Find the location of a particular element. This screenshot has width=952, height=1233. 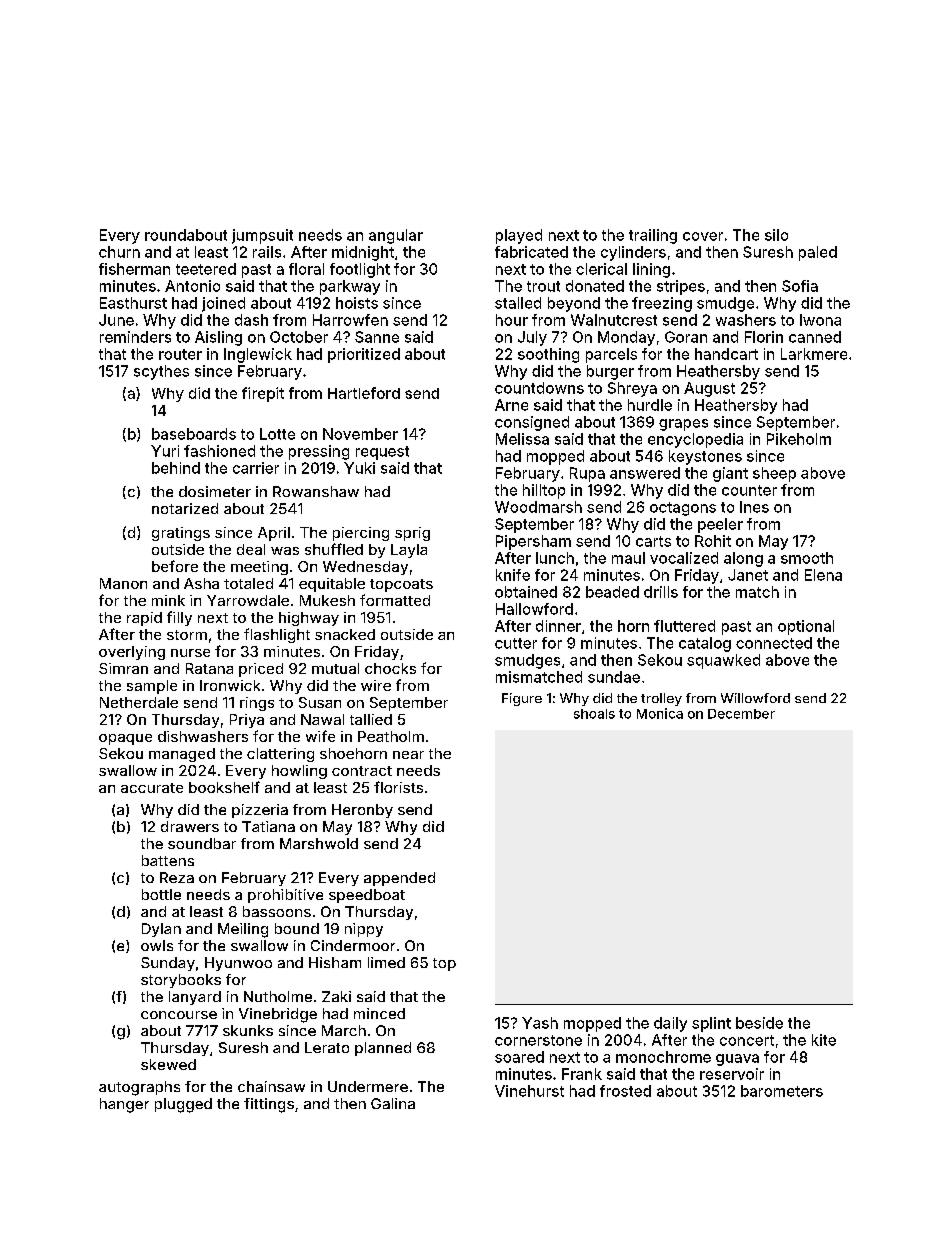

Easthurst is located at coordinates (133, 303).
